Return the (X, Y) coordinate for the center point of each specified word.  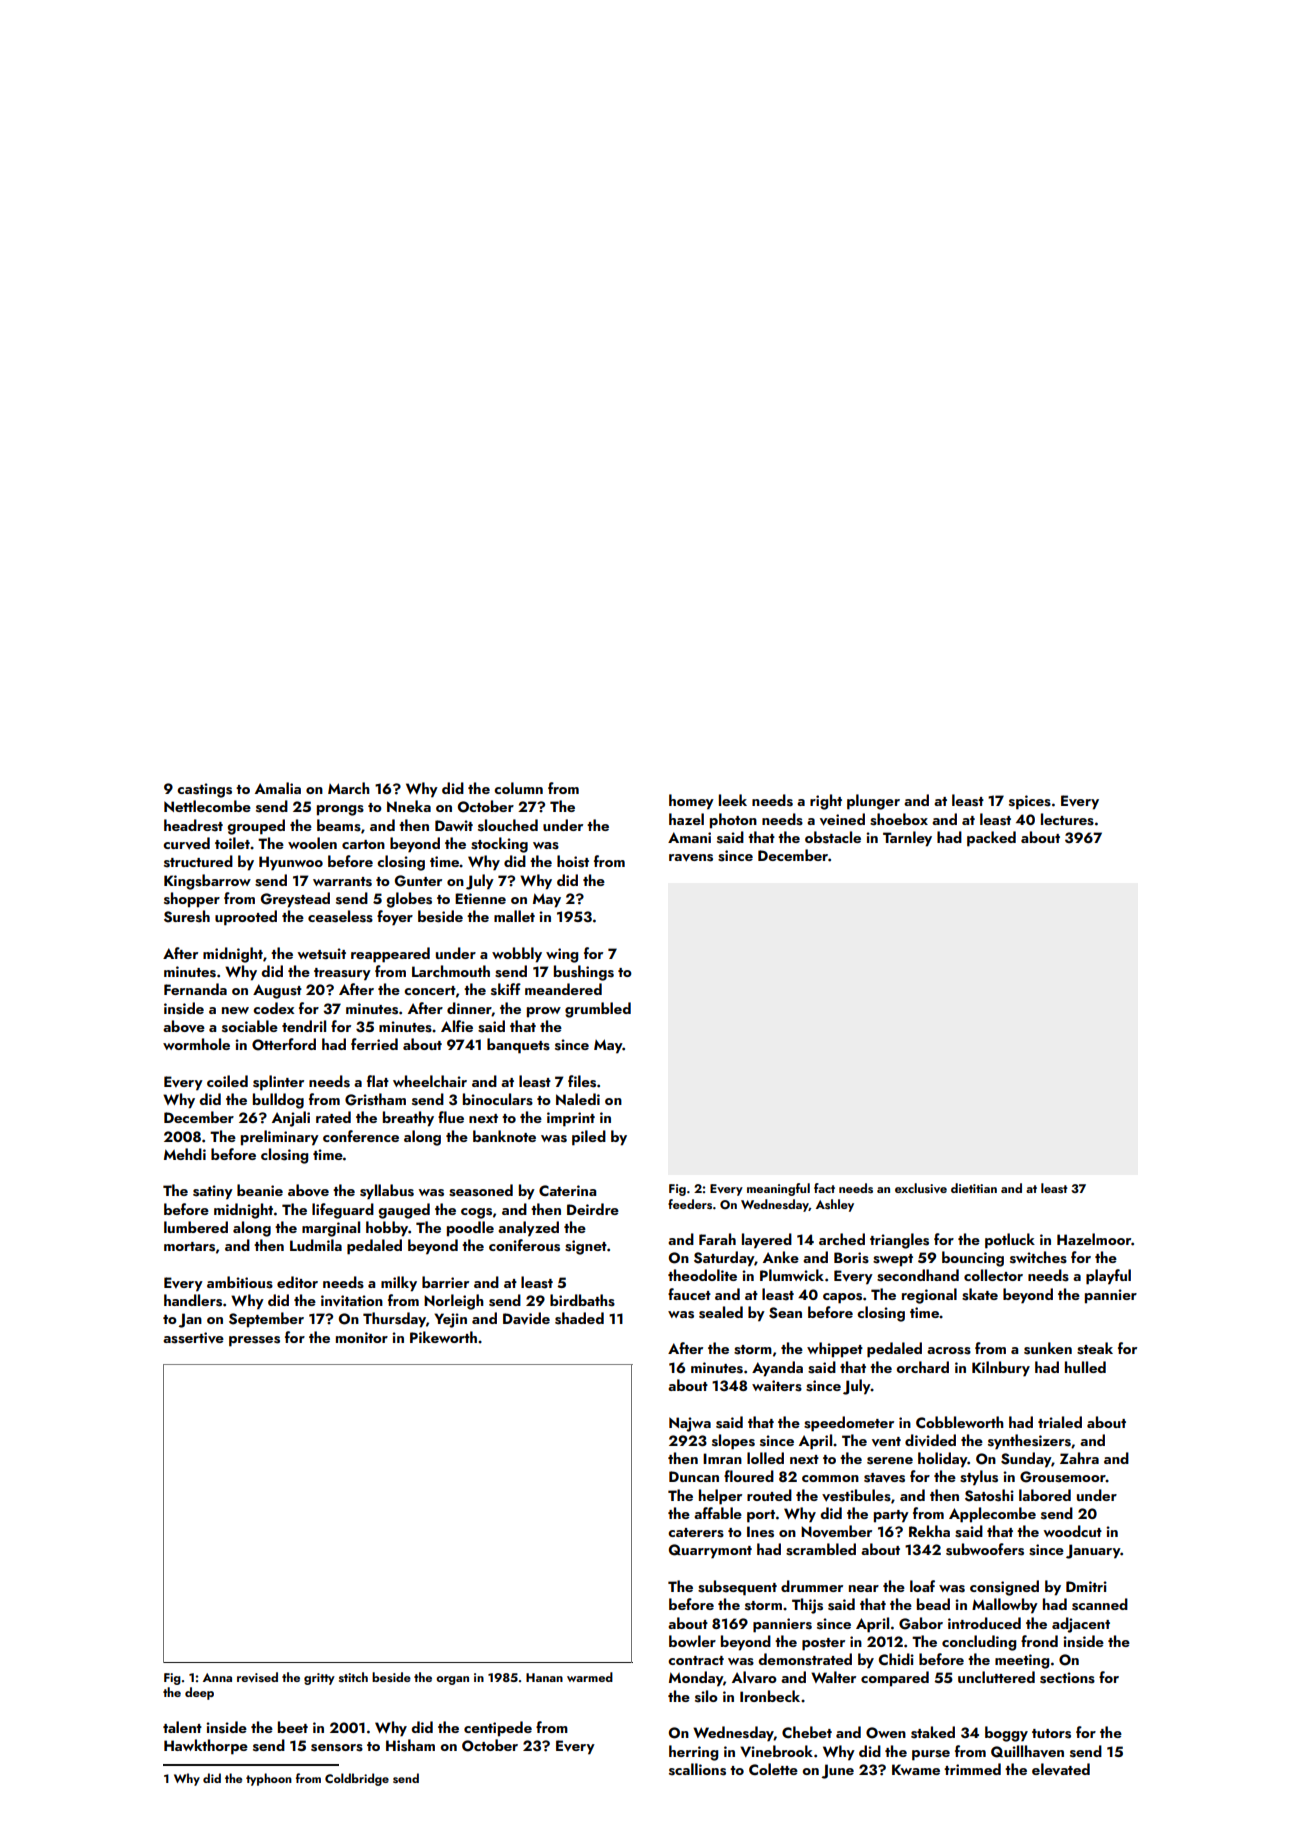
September (266, 1320)
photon (733, 821)
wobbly (517, 955)
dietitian (974, 1188)
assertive (193, 1338)
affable (718, 1513)
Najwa (690, 1424)
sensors (337, 1748)
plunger (873, 802)
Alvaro (754, 1677)
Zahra (1079, 1458)
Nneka (409, 806)
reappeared (390, 955)
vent (886, 1442)
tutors (1051, 1734)
